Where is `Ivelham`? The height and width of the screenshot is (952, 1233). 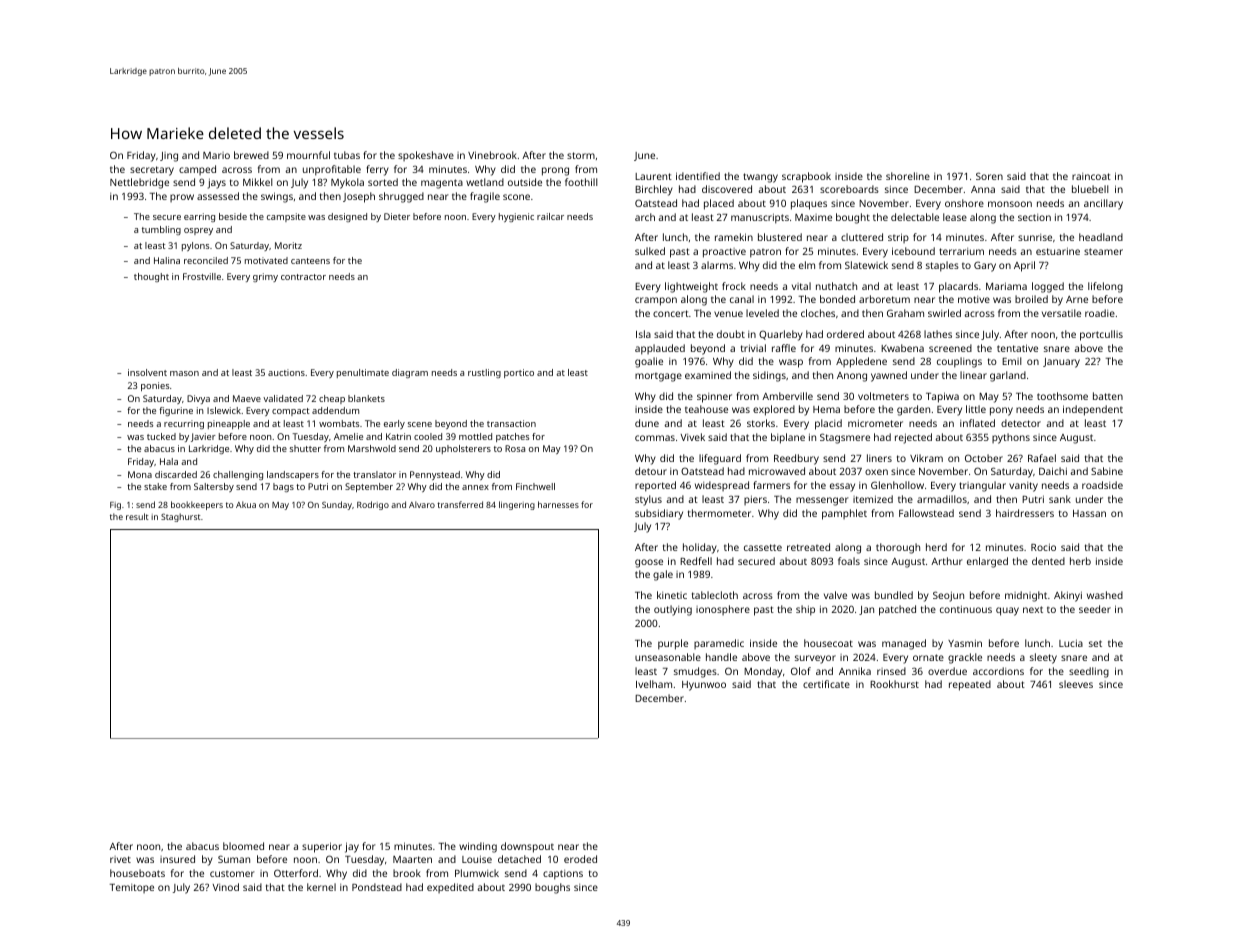
Ivelham is located at coordinates (654, 684).
